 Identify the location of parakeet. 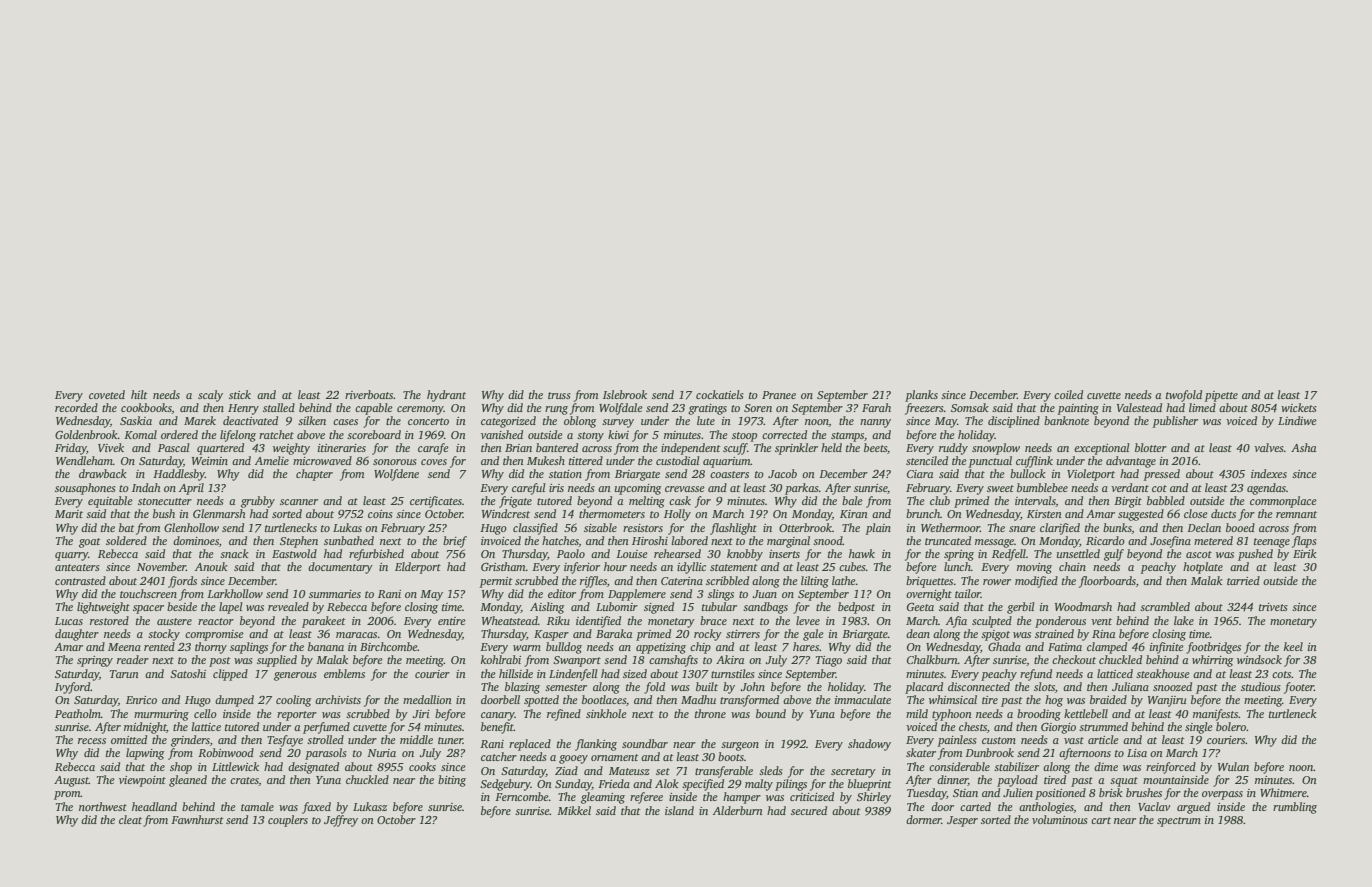
(324, 622).
